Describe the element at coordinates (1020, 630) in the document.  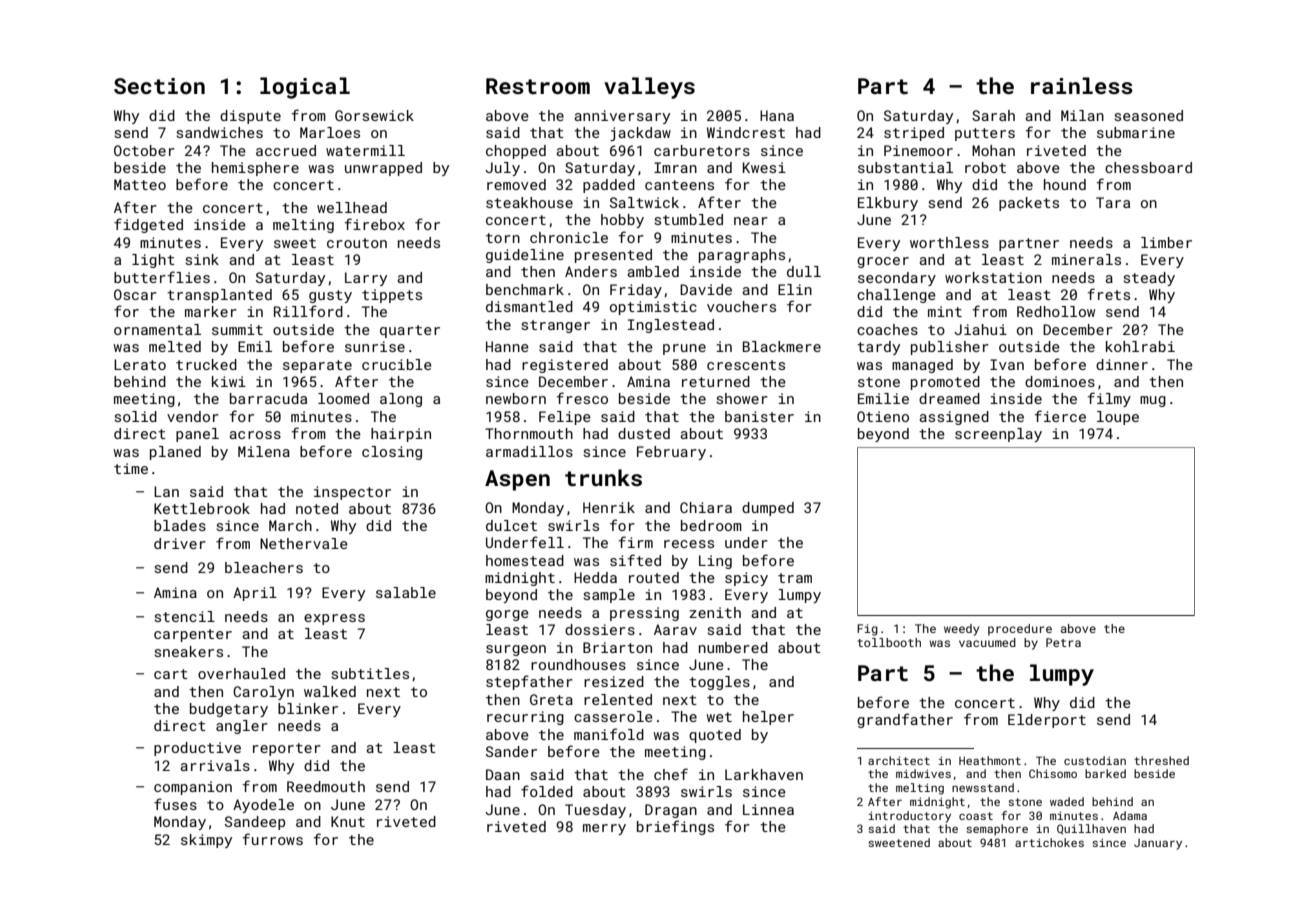
I see `procedure` at that location.
